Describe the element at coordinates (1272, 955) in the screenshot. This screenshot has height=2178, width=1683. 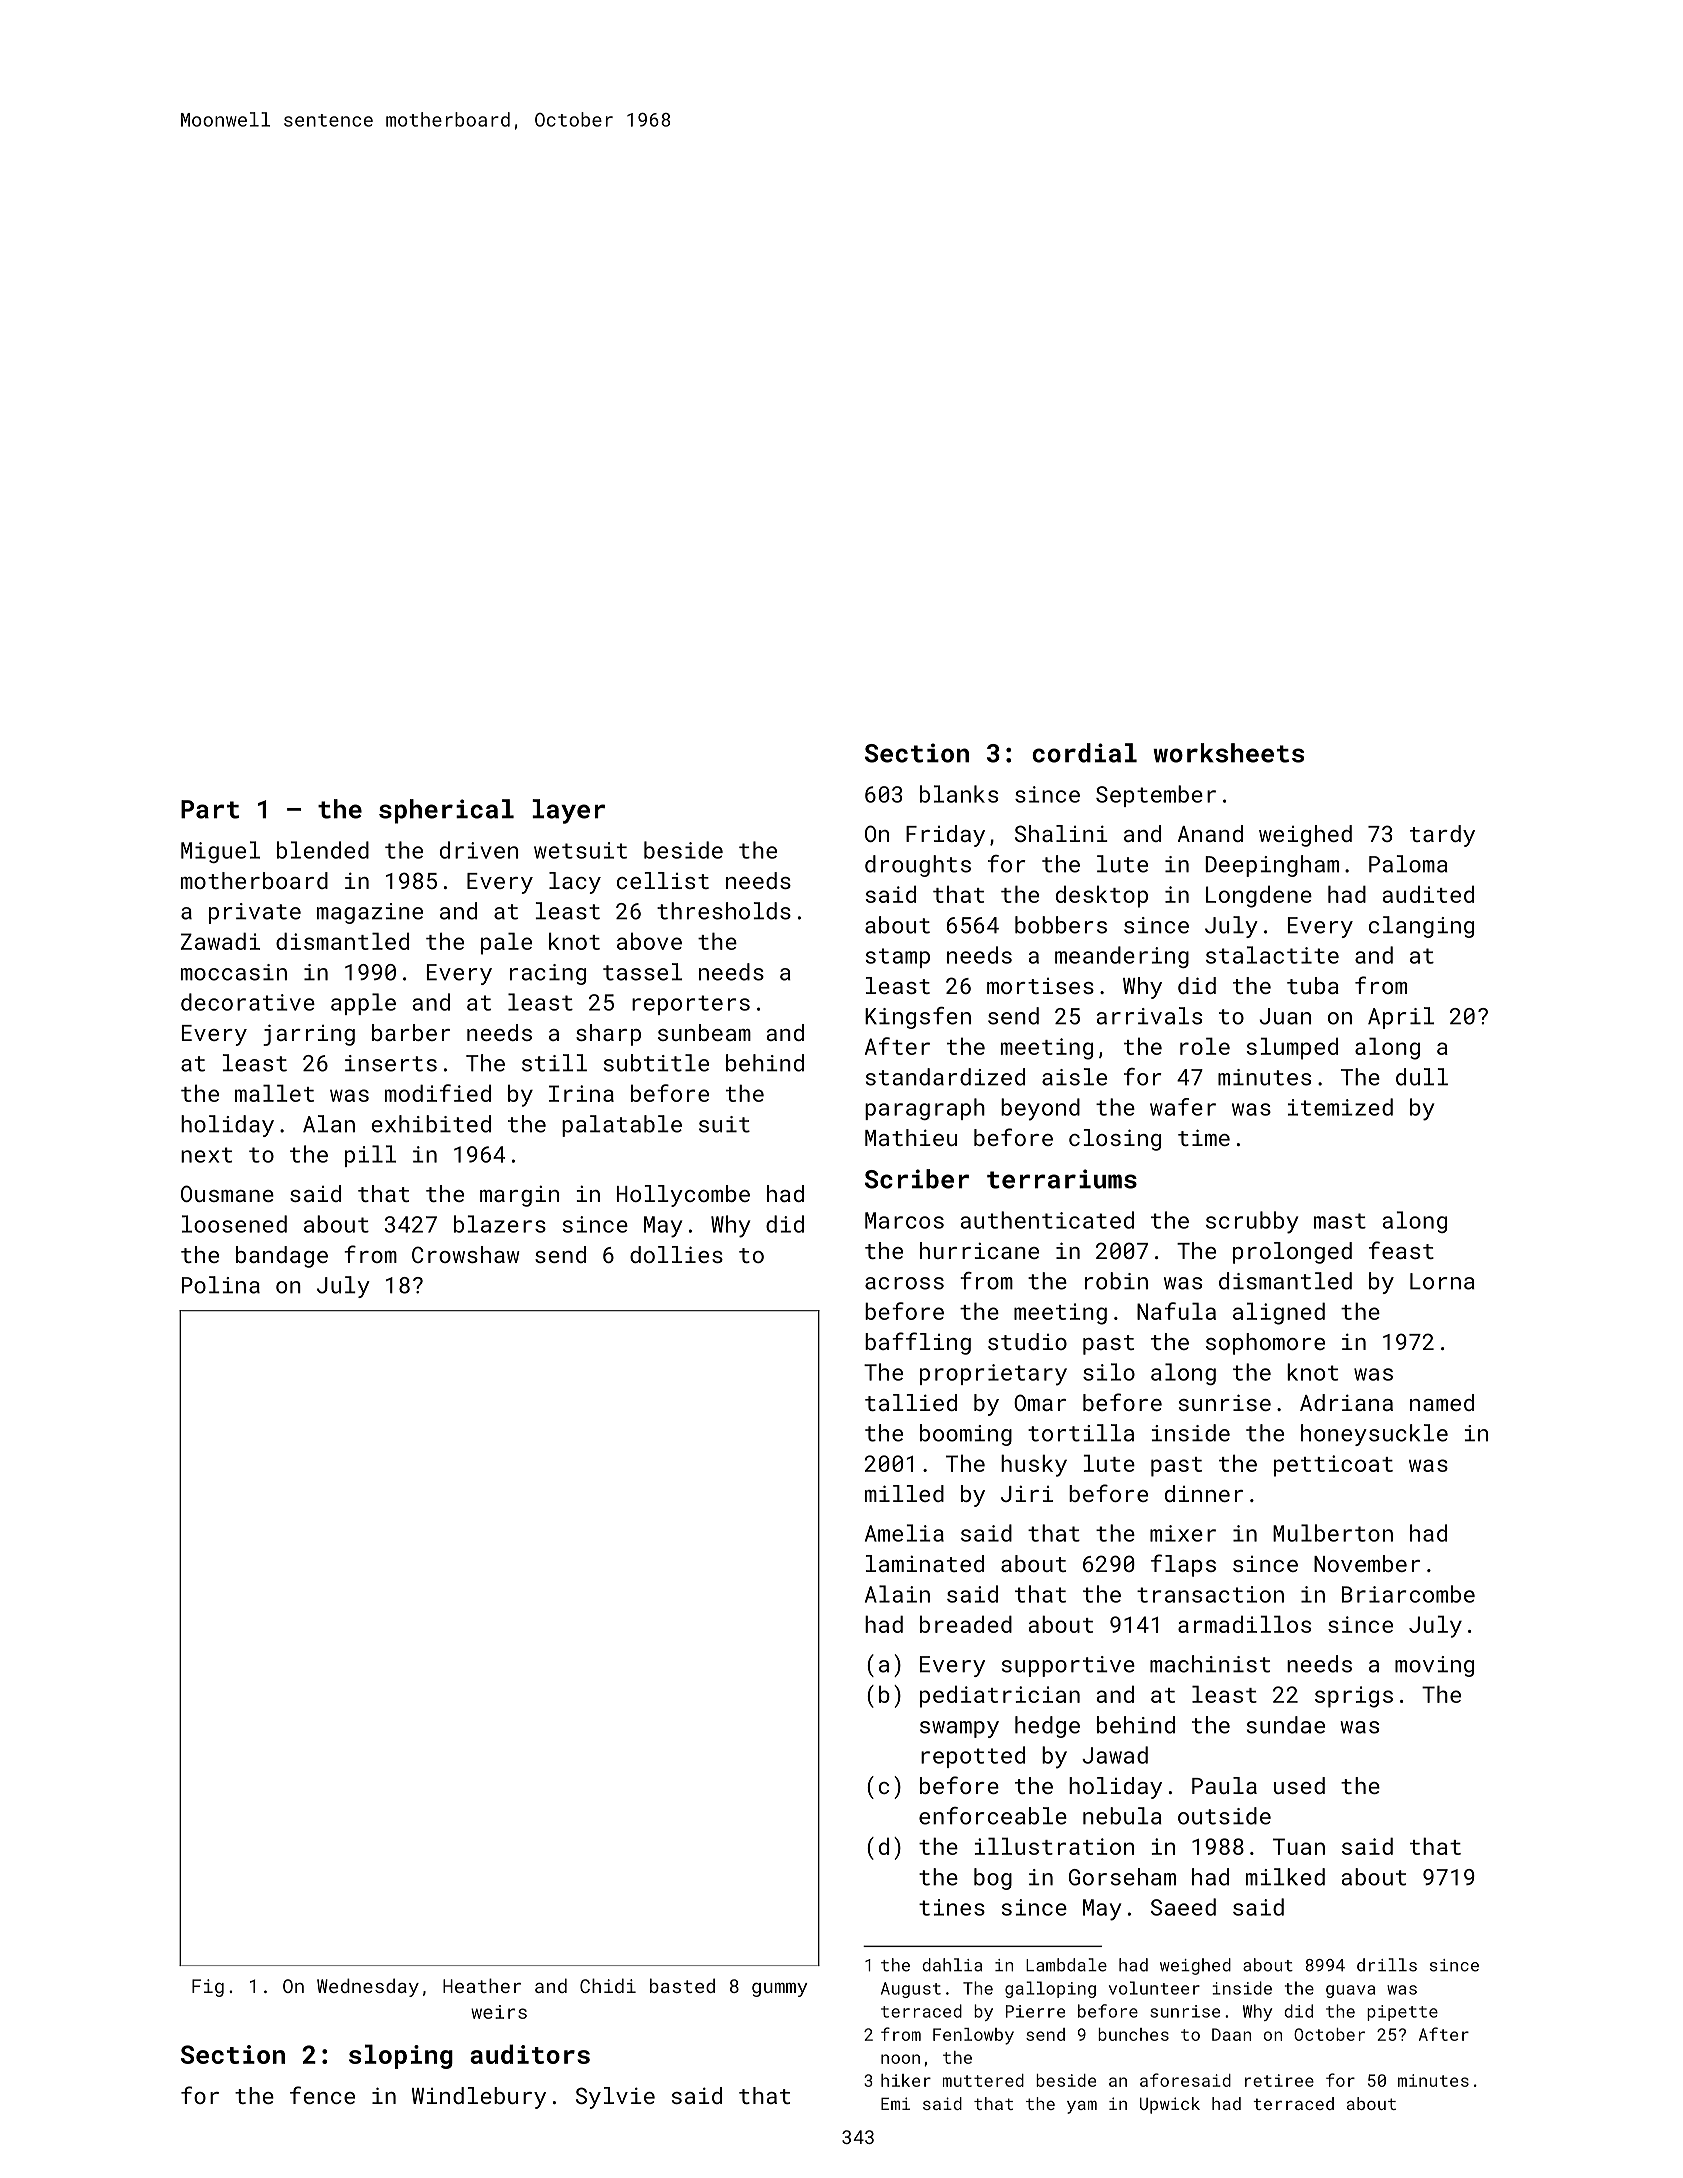
I see `stalactite` at that location.
